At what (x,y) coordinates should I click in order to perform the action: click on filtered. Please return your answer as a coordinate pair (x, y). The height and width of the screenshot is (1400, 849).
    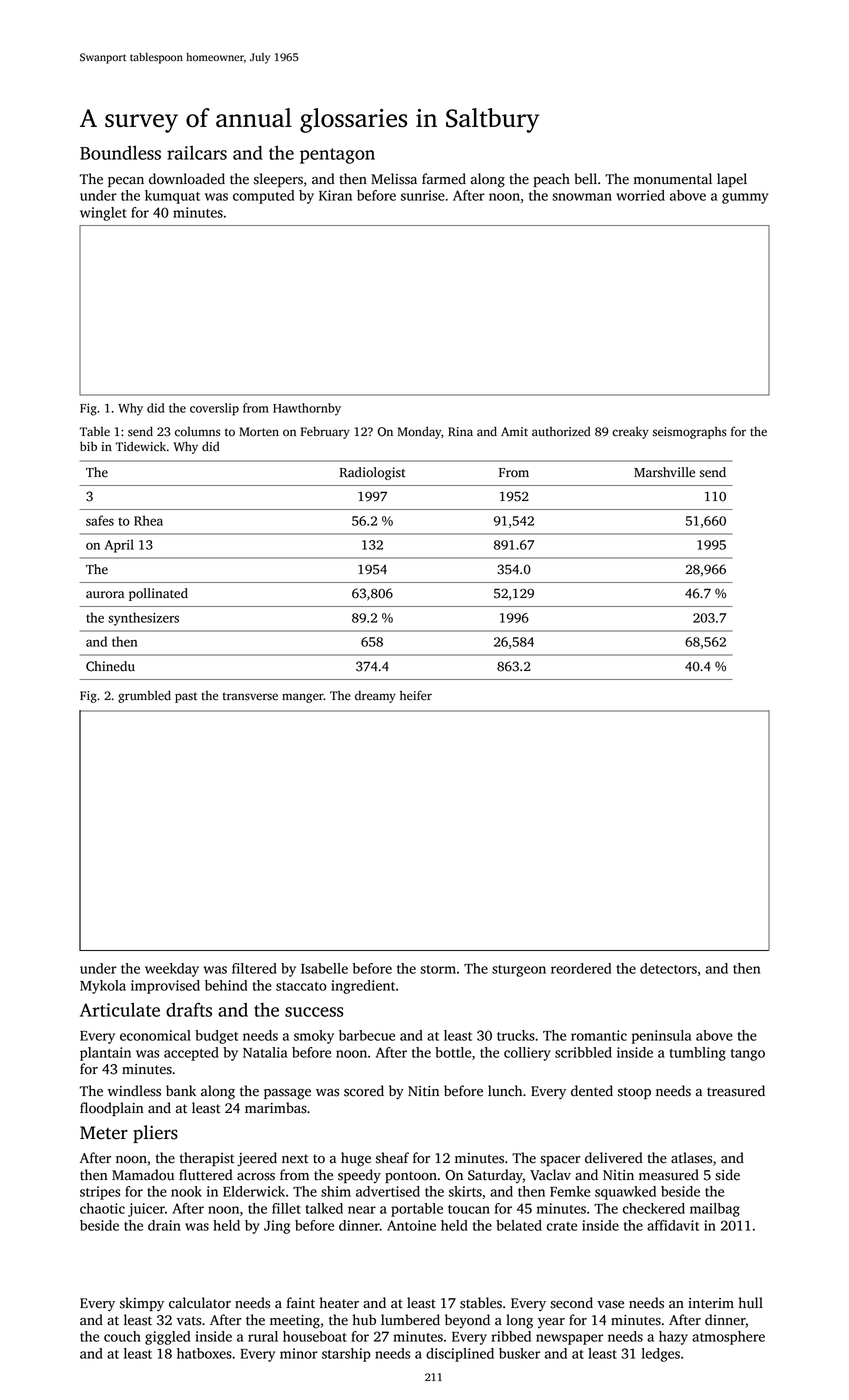
    Looking at the image, I should click on (254, 968).
